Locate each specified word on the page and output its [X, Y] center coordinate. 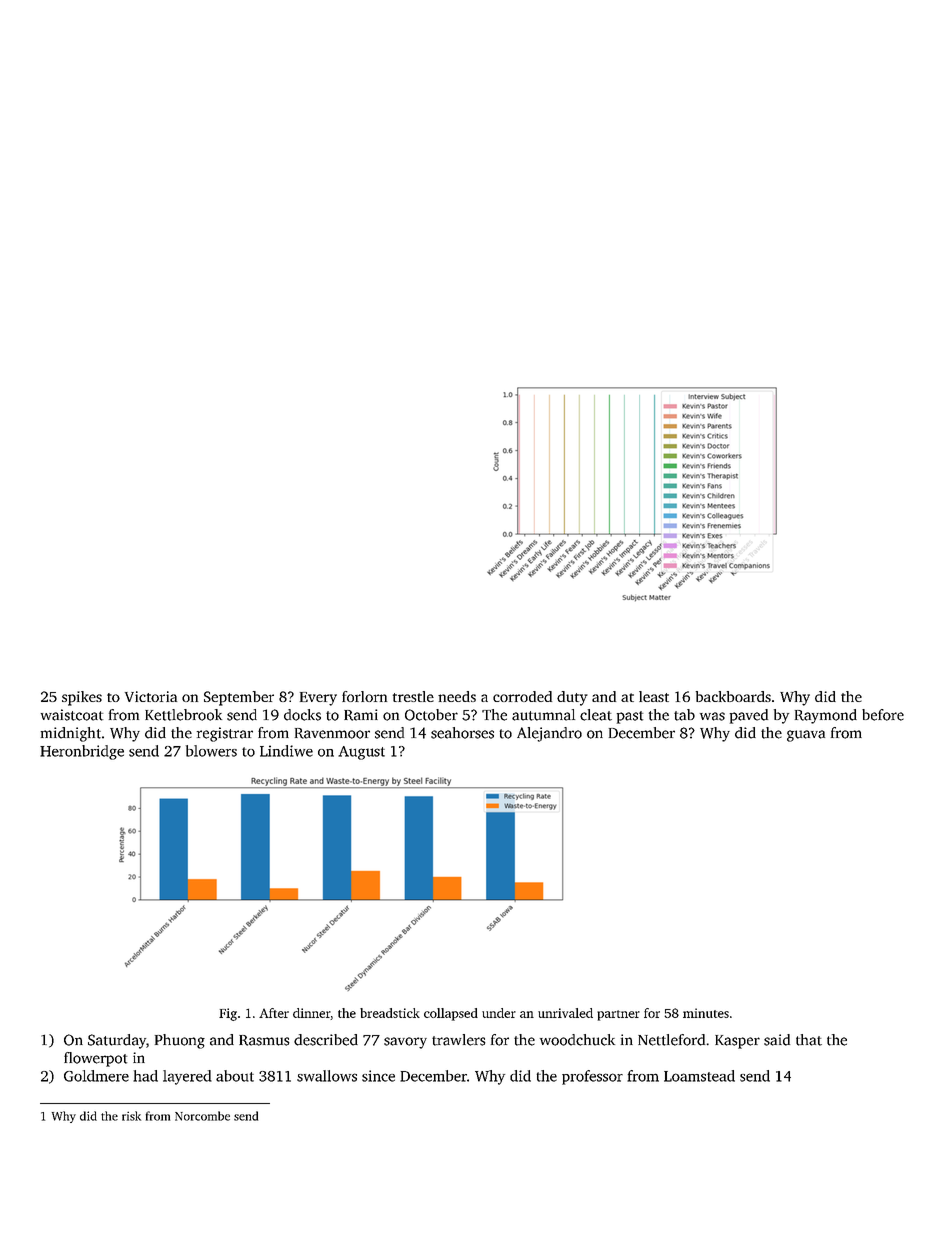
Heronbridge [82, 752]
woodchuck [577, 1040]
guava [806, 736]
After [274, 1013]
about [235, 1076]
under [499, 1013]
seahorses [462, 733]
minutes [706, 1013]
